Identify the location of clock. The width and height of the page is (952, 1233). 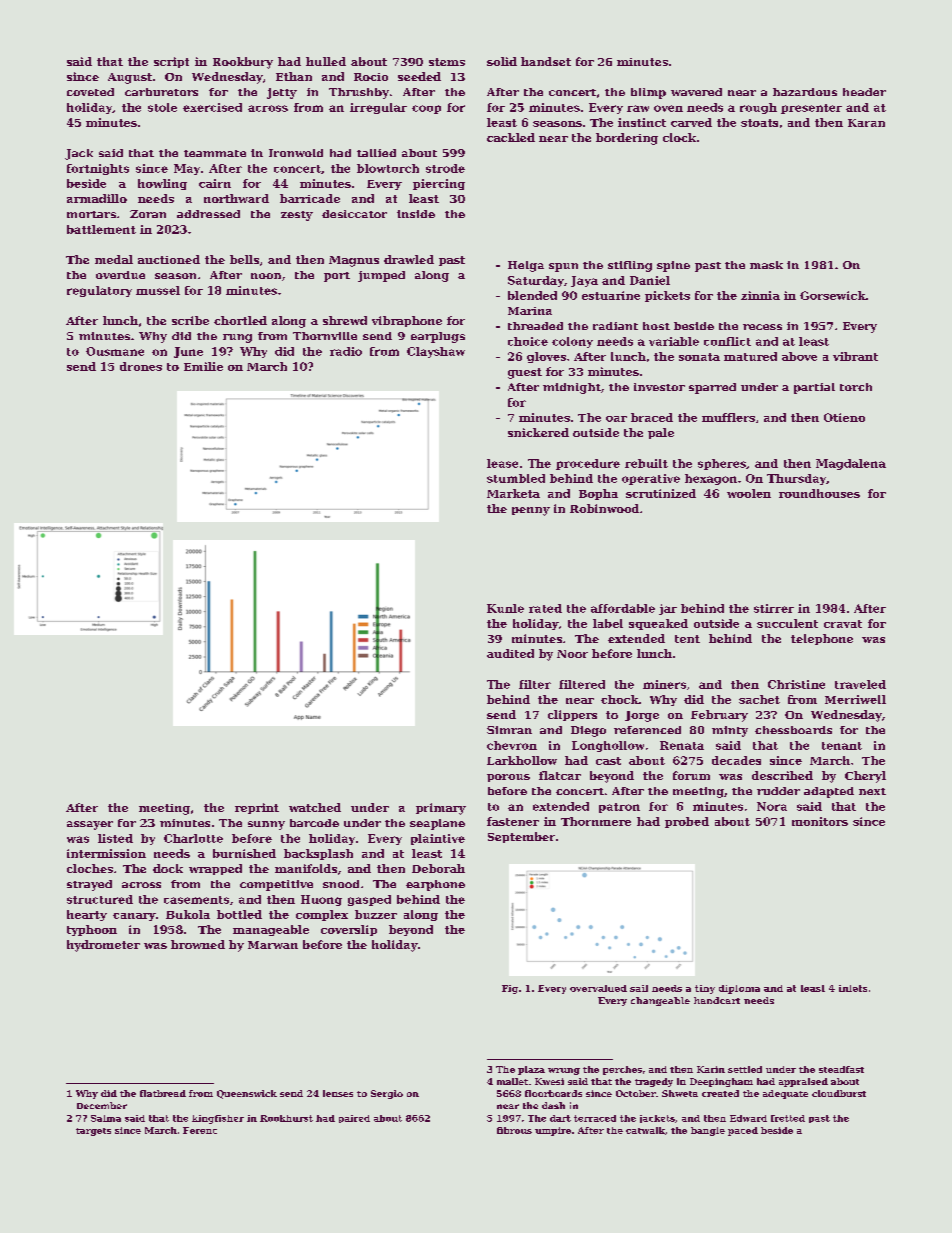
(679, 137).
